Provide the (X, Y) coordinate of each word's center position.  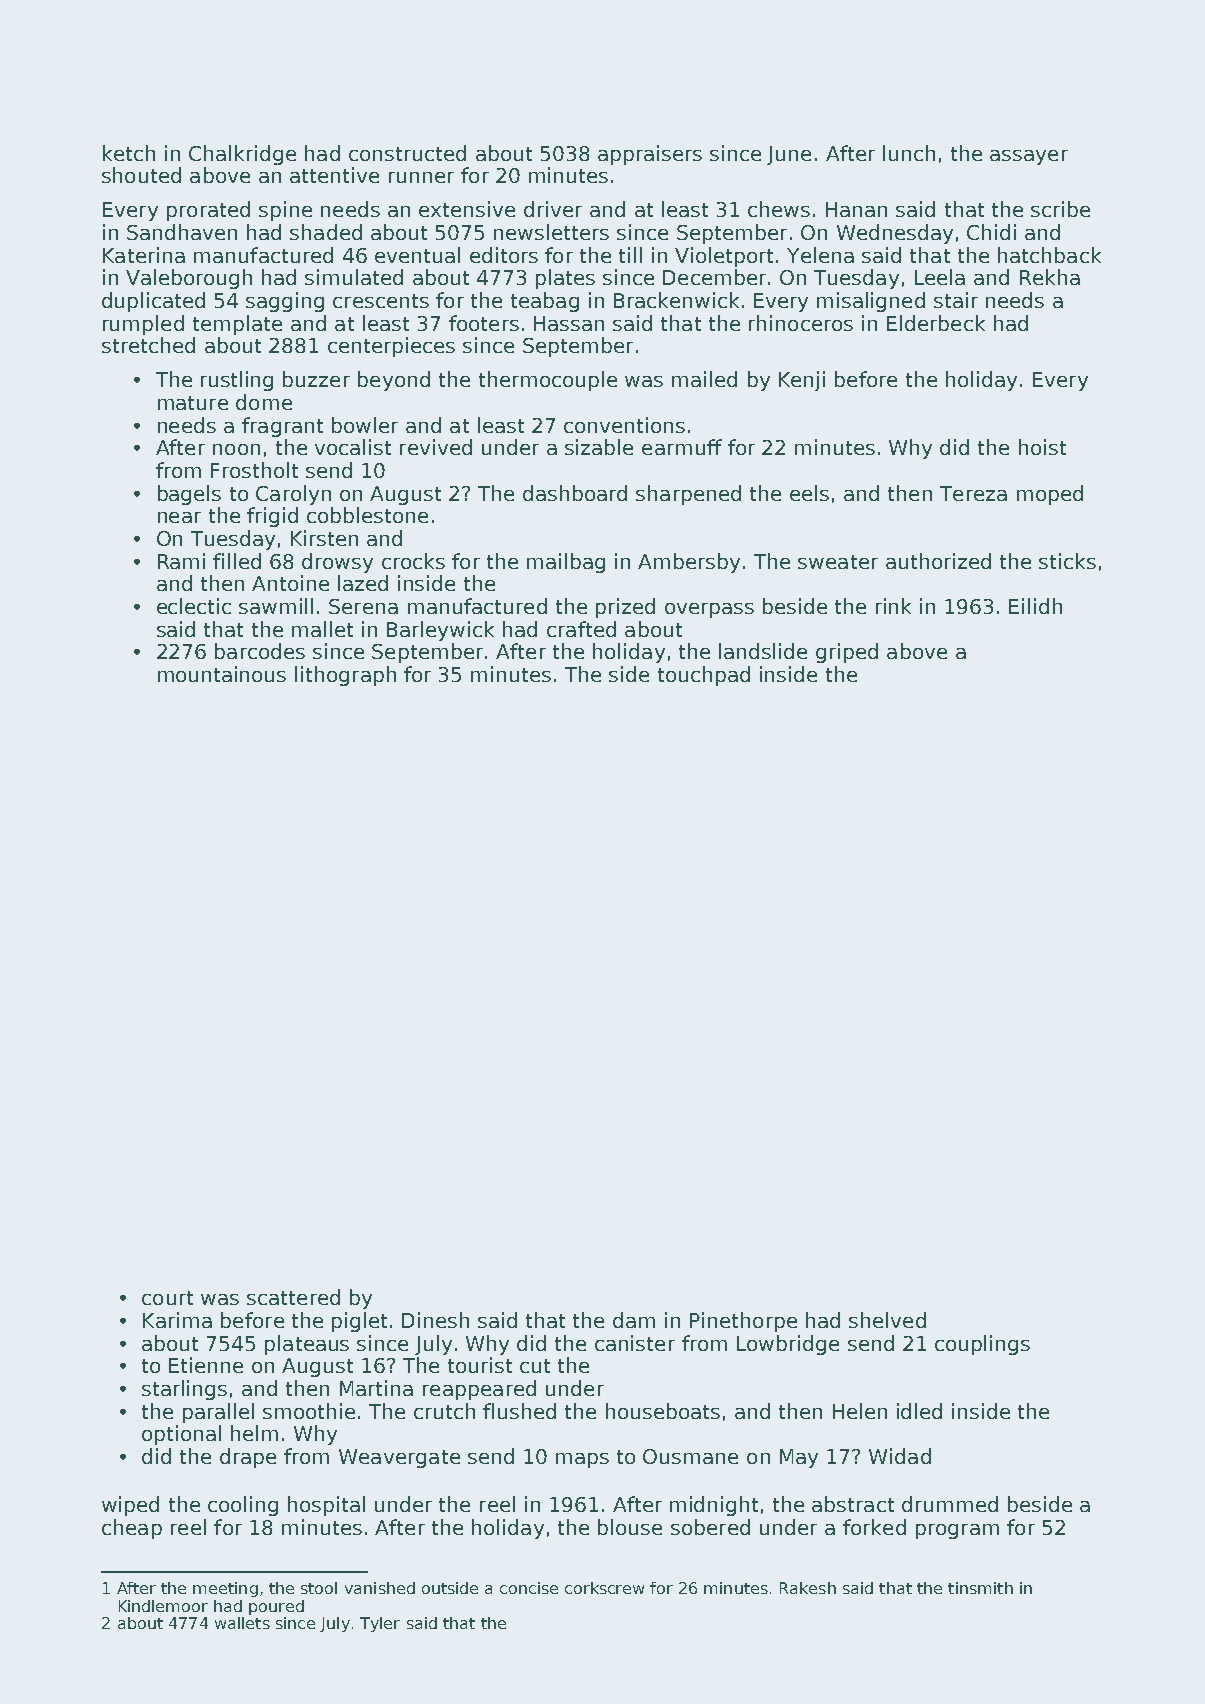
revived (436, 447)
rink (893, 606)
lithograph (345, 676)
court (167, 1298)
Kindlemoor (163, 1606)
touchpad (704, 676)
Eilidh (1035, 606)
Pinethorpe (743, 1322)
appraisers (650, 155)
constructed (407, 153)
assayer (1029, 157)
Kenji (802, 381)
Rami (181, 561)
